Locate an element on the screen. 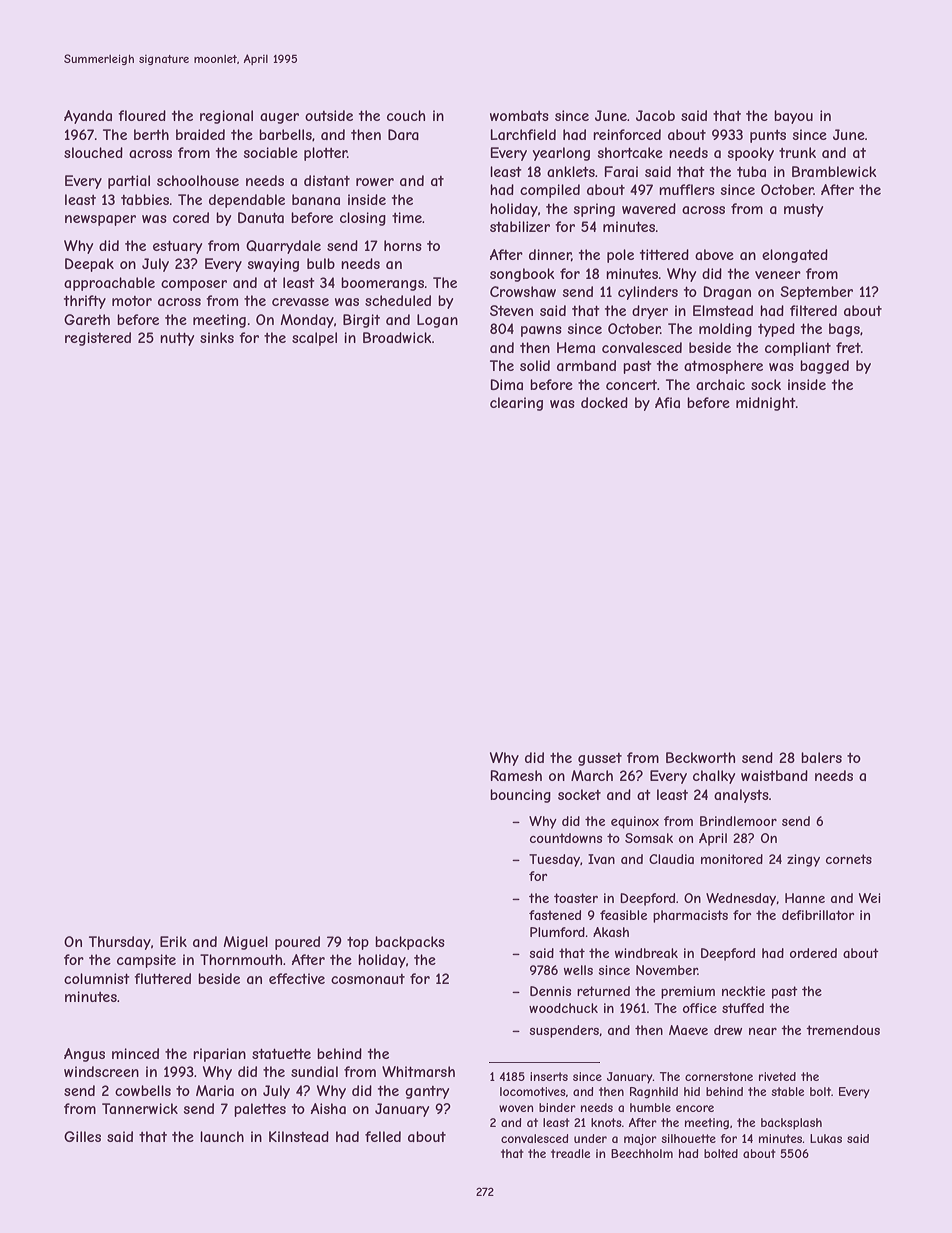 The image size is (952, 1233). Afia is located at coordinates (667, 402).
